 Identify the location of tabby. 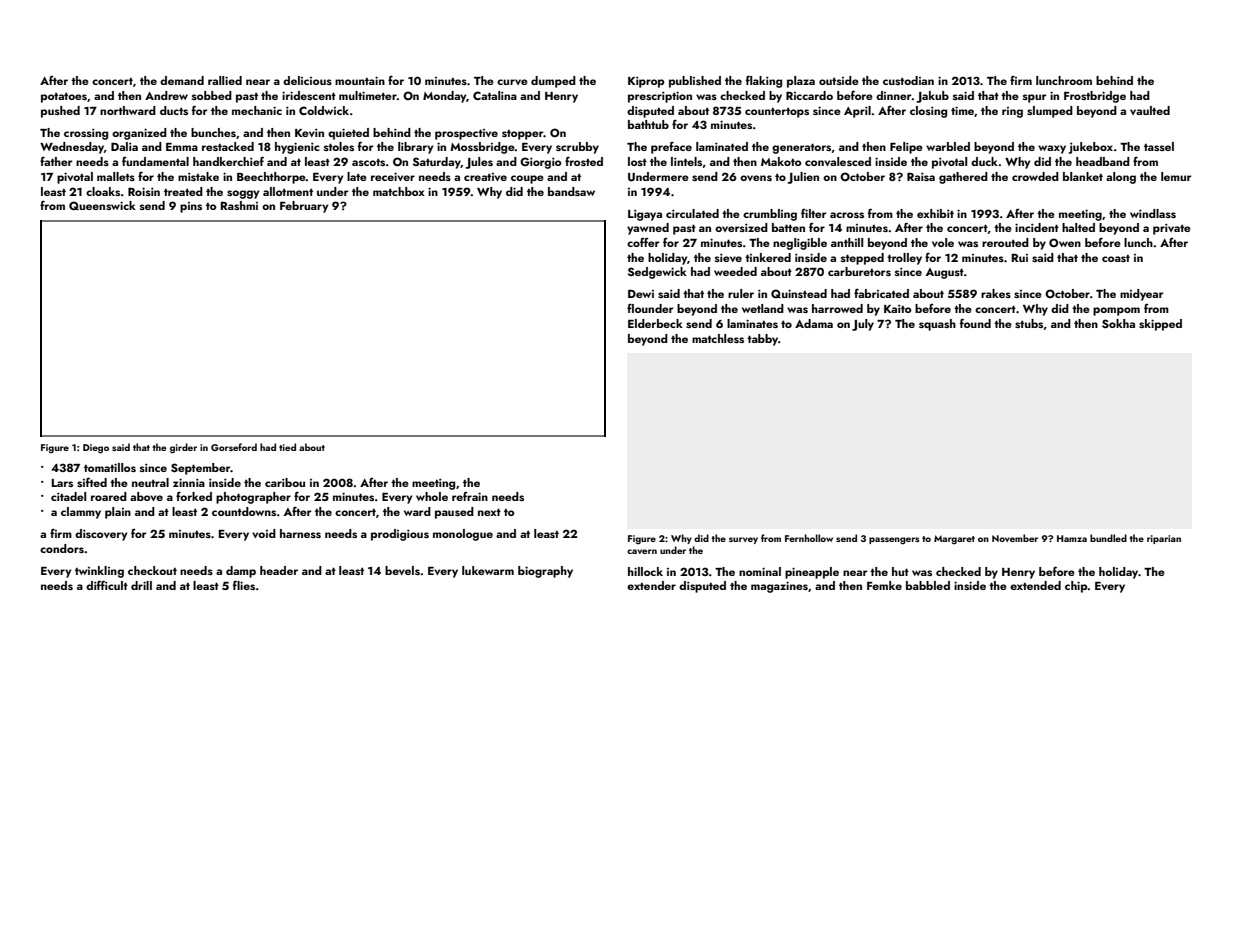
(762, 340).
